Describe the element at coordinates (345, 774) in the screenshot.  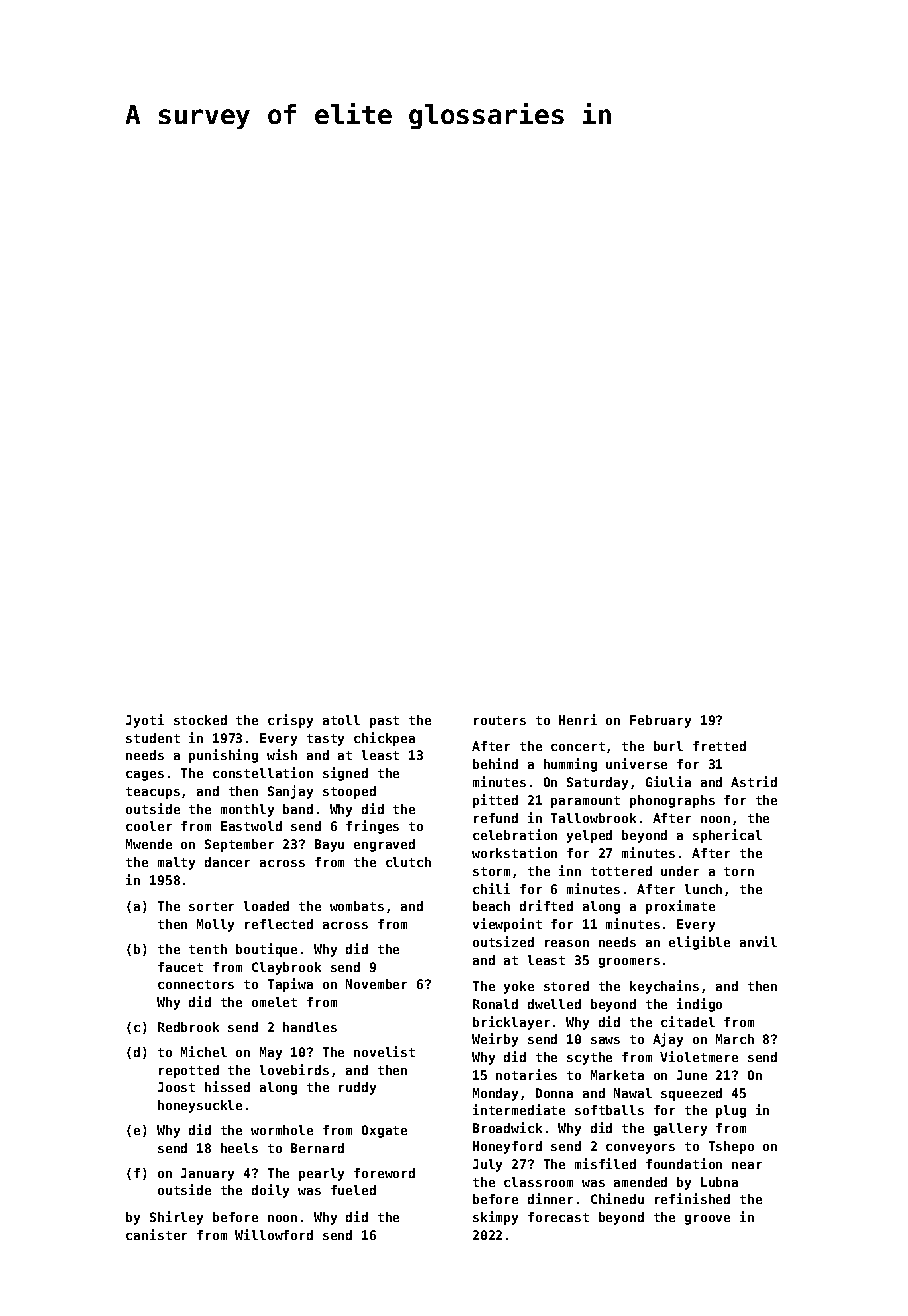
I see `signed` at that location.
